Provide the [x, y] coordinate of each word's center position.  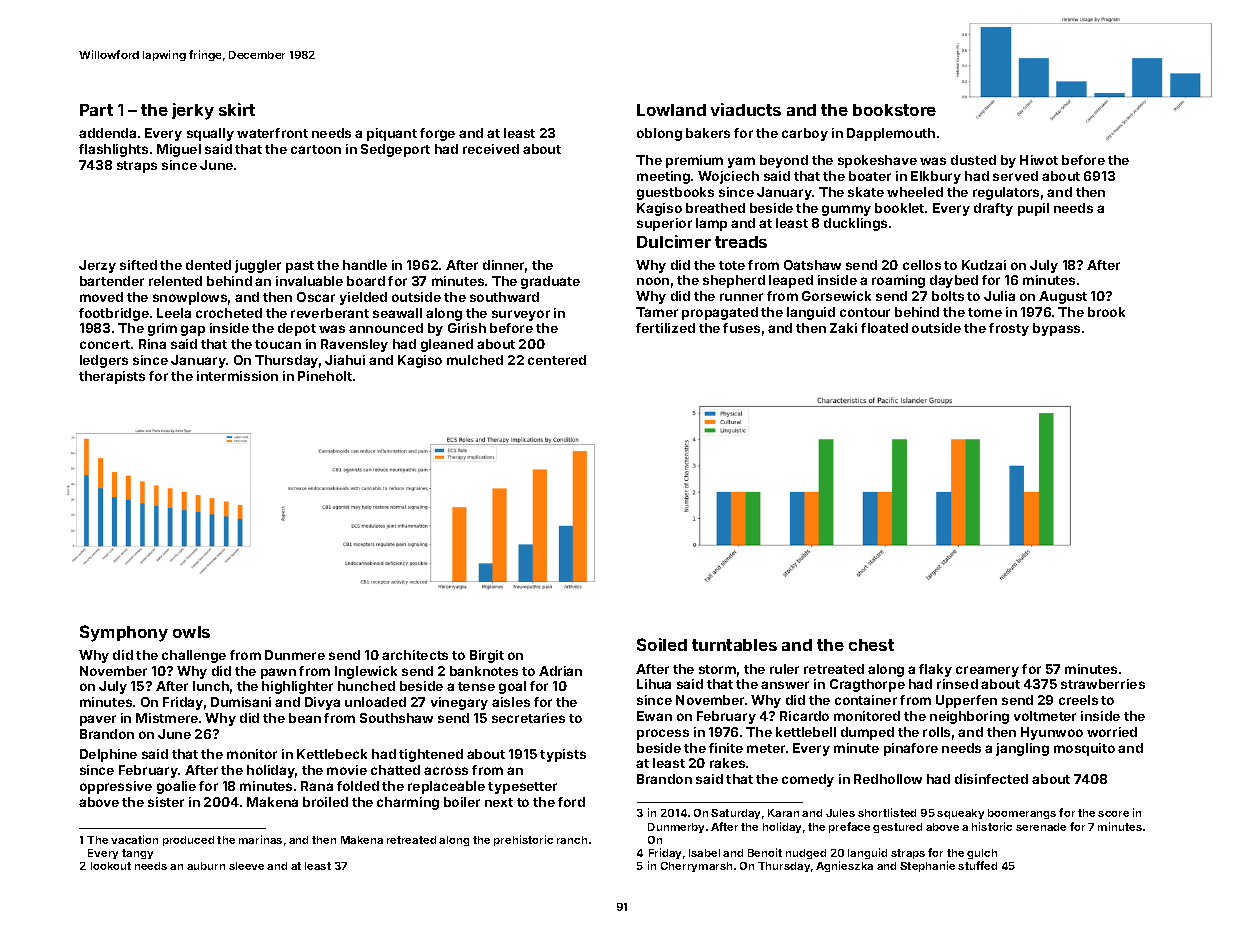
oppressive [116, 787]
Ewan [654, 716]
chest [871, 645]
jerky [193, 111]
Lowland [671, 110]
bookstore [894, 110]
